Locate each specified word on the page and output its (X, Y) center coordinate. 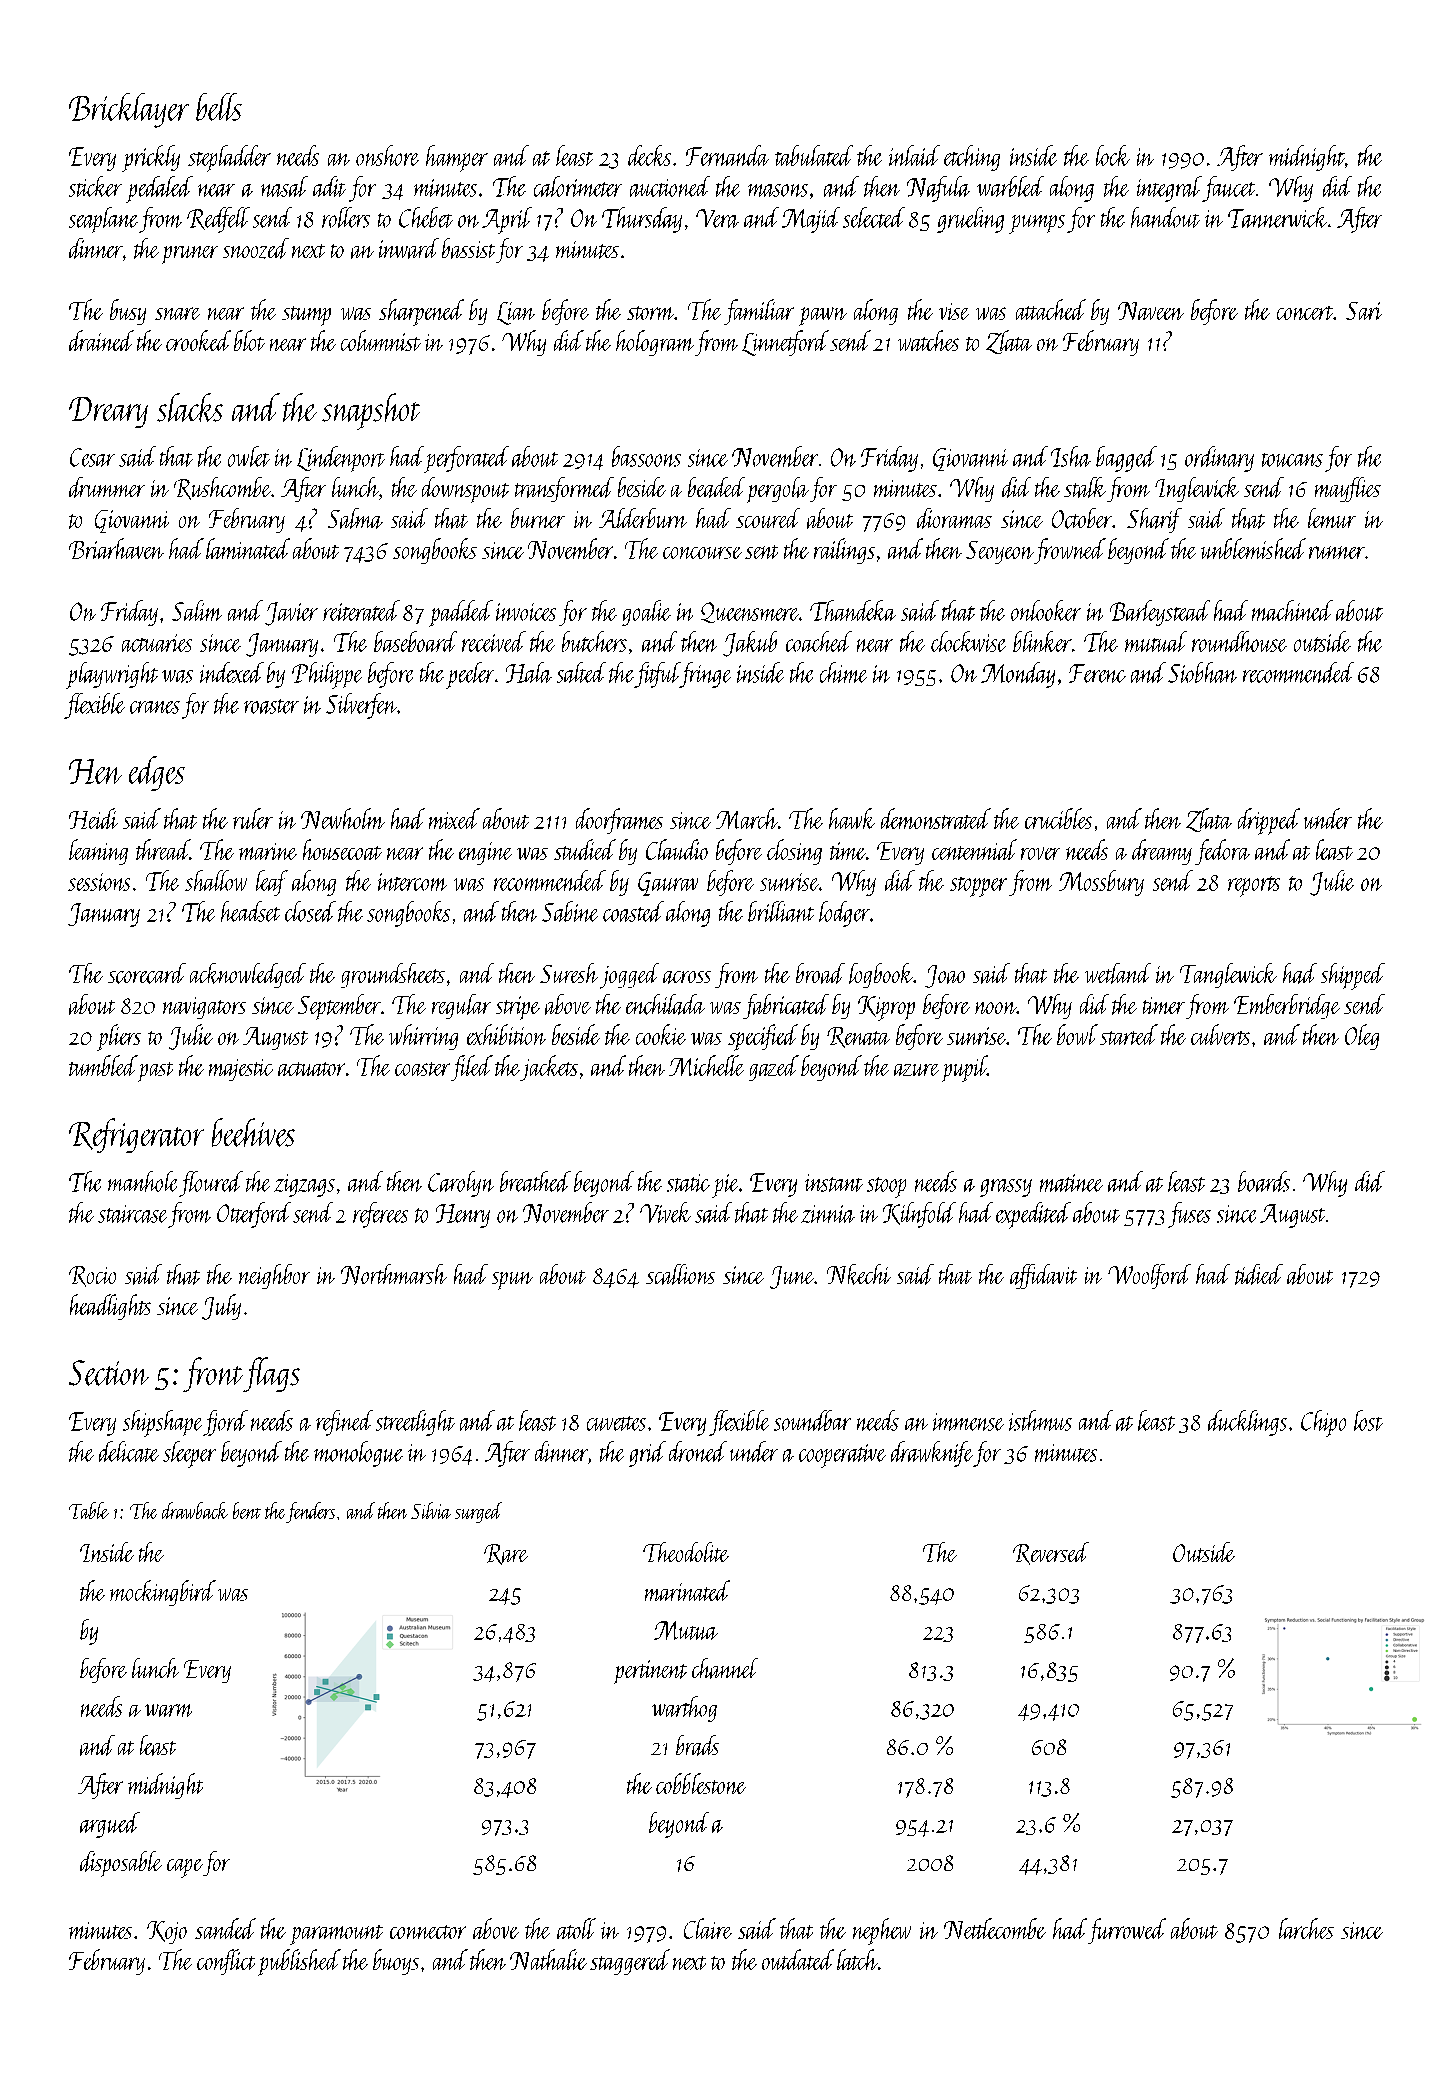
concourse (702, 553)
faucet (1228, 189)
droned (698, 1451)
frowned (1070, 551)
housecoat (342, 849)
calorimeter (578, 186)
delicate (129, 1451)
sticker (95, 186)
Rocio (92, 1276)
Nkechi (859, 1274)
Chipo (1323, 1423)
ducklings (1247, 1423)
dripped (1269, 821)
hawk (852, 818)
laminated (248, 548)
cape (185, 1868)
